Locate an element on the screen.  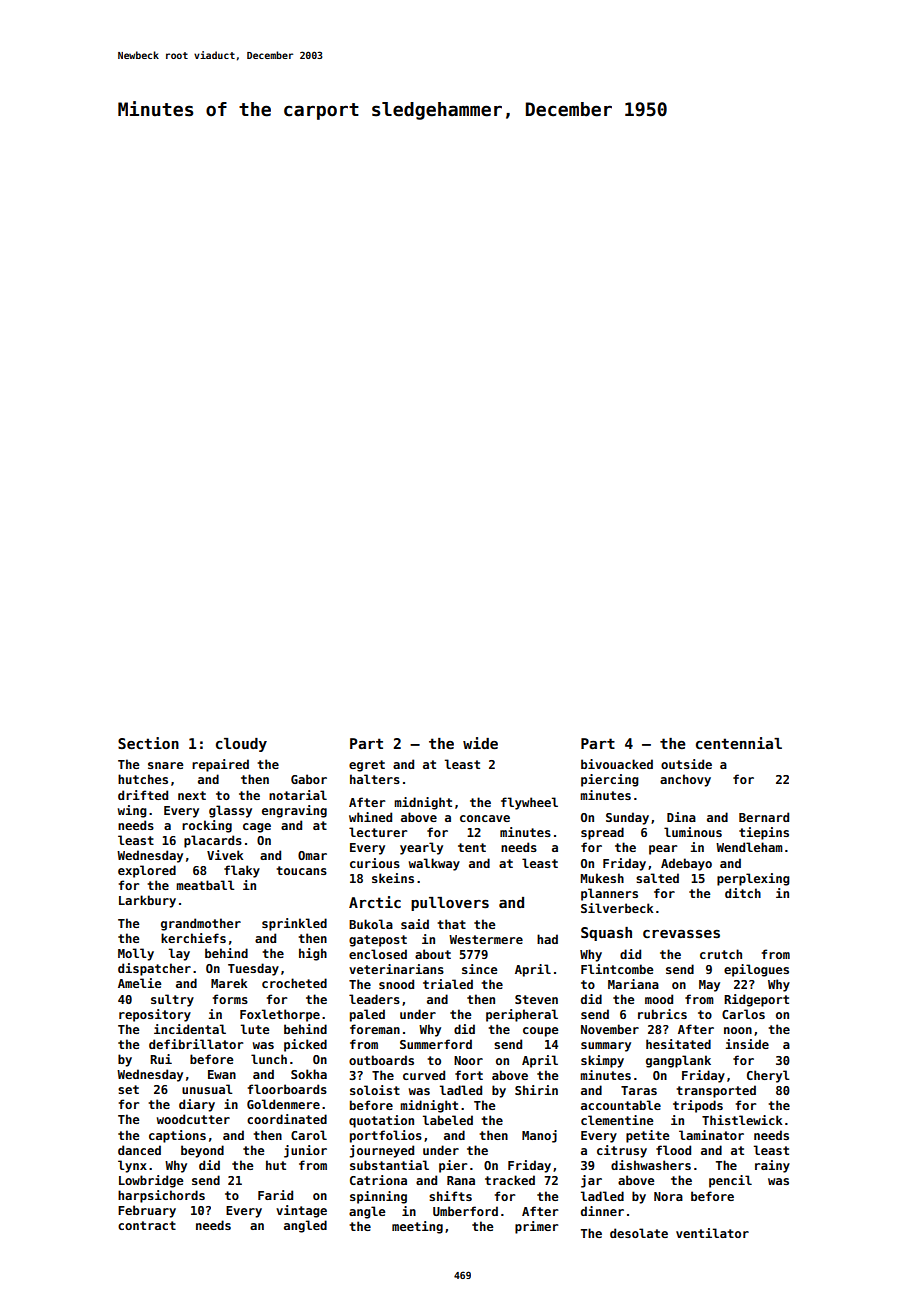
lute is located at coordinates (255, 1029).
